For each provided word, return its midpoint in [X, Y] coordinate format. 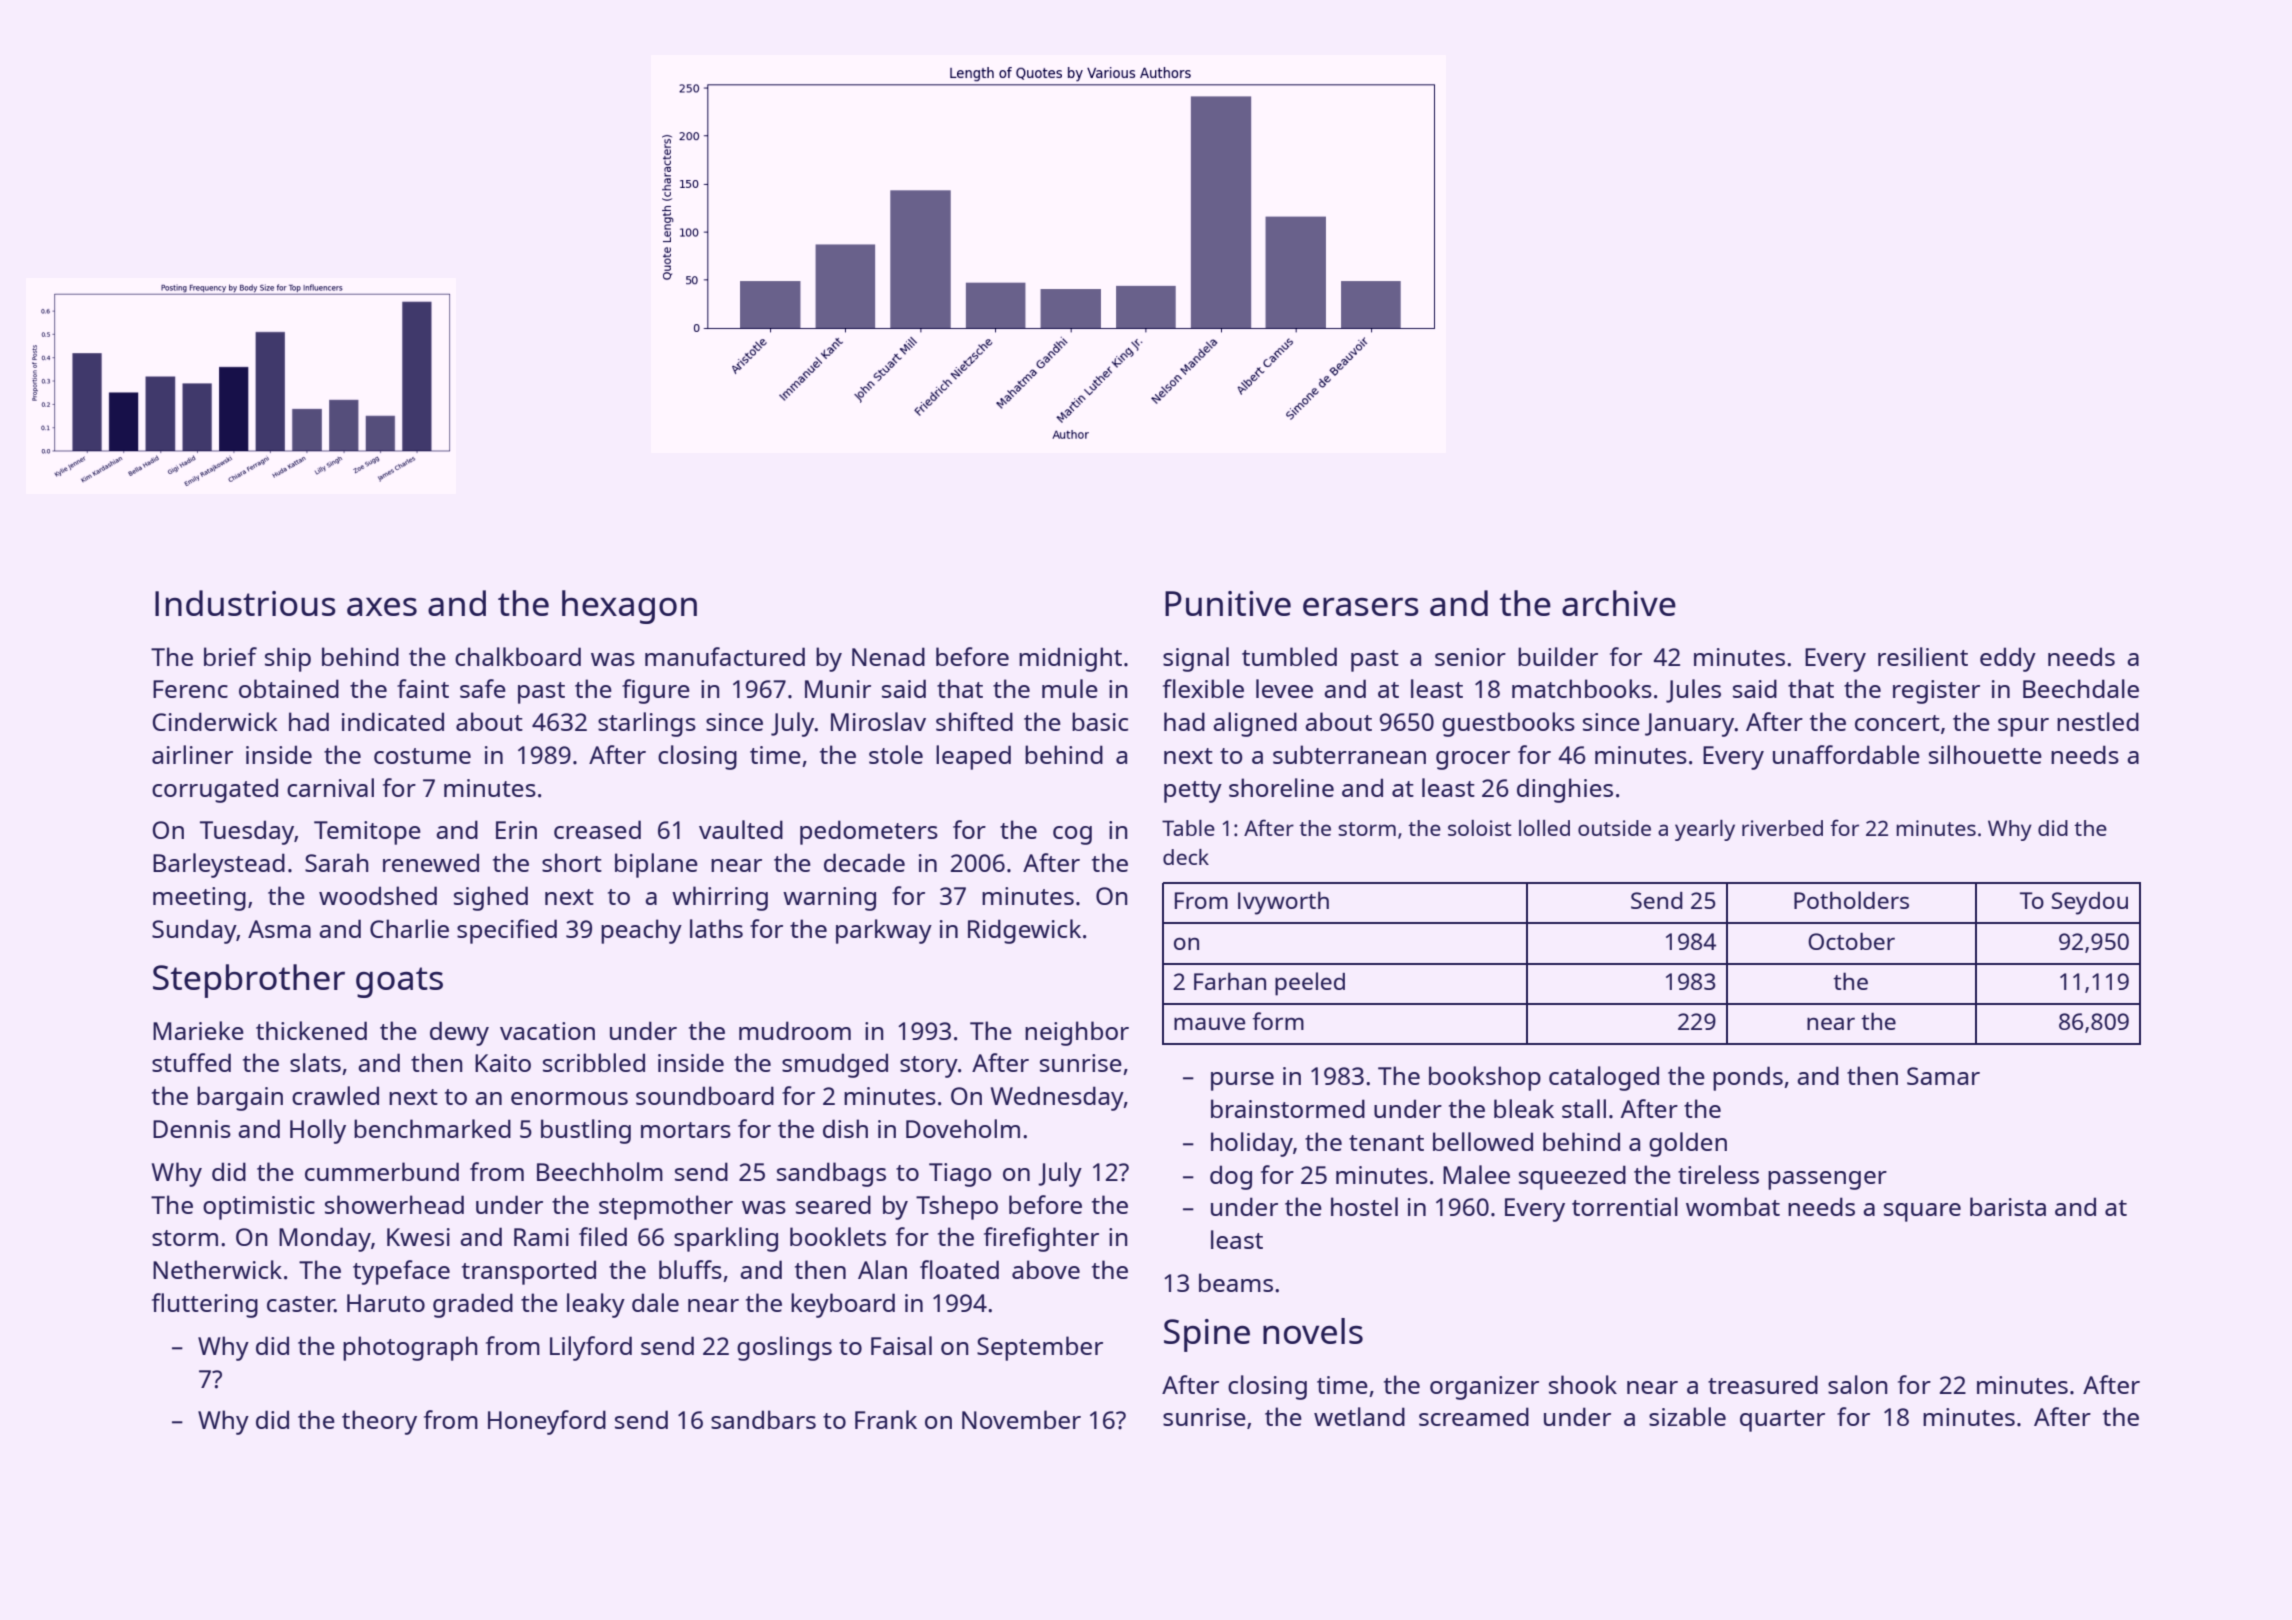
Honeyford [547, 1422]
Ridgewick [1024, 931]
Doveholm [963, 1128]
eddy [2008, 659]
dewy [459, 1033]
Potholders [1851, 900]
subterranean [1349, 754]
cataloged [1604, 1078]
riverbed [1782, 828]
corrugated [215, 790]
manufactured [725, 656]
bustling [586, 1131]
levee [1284, 688]
